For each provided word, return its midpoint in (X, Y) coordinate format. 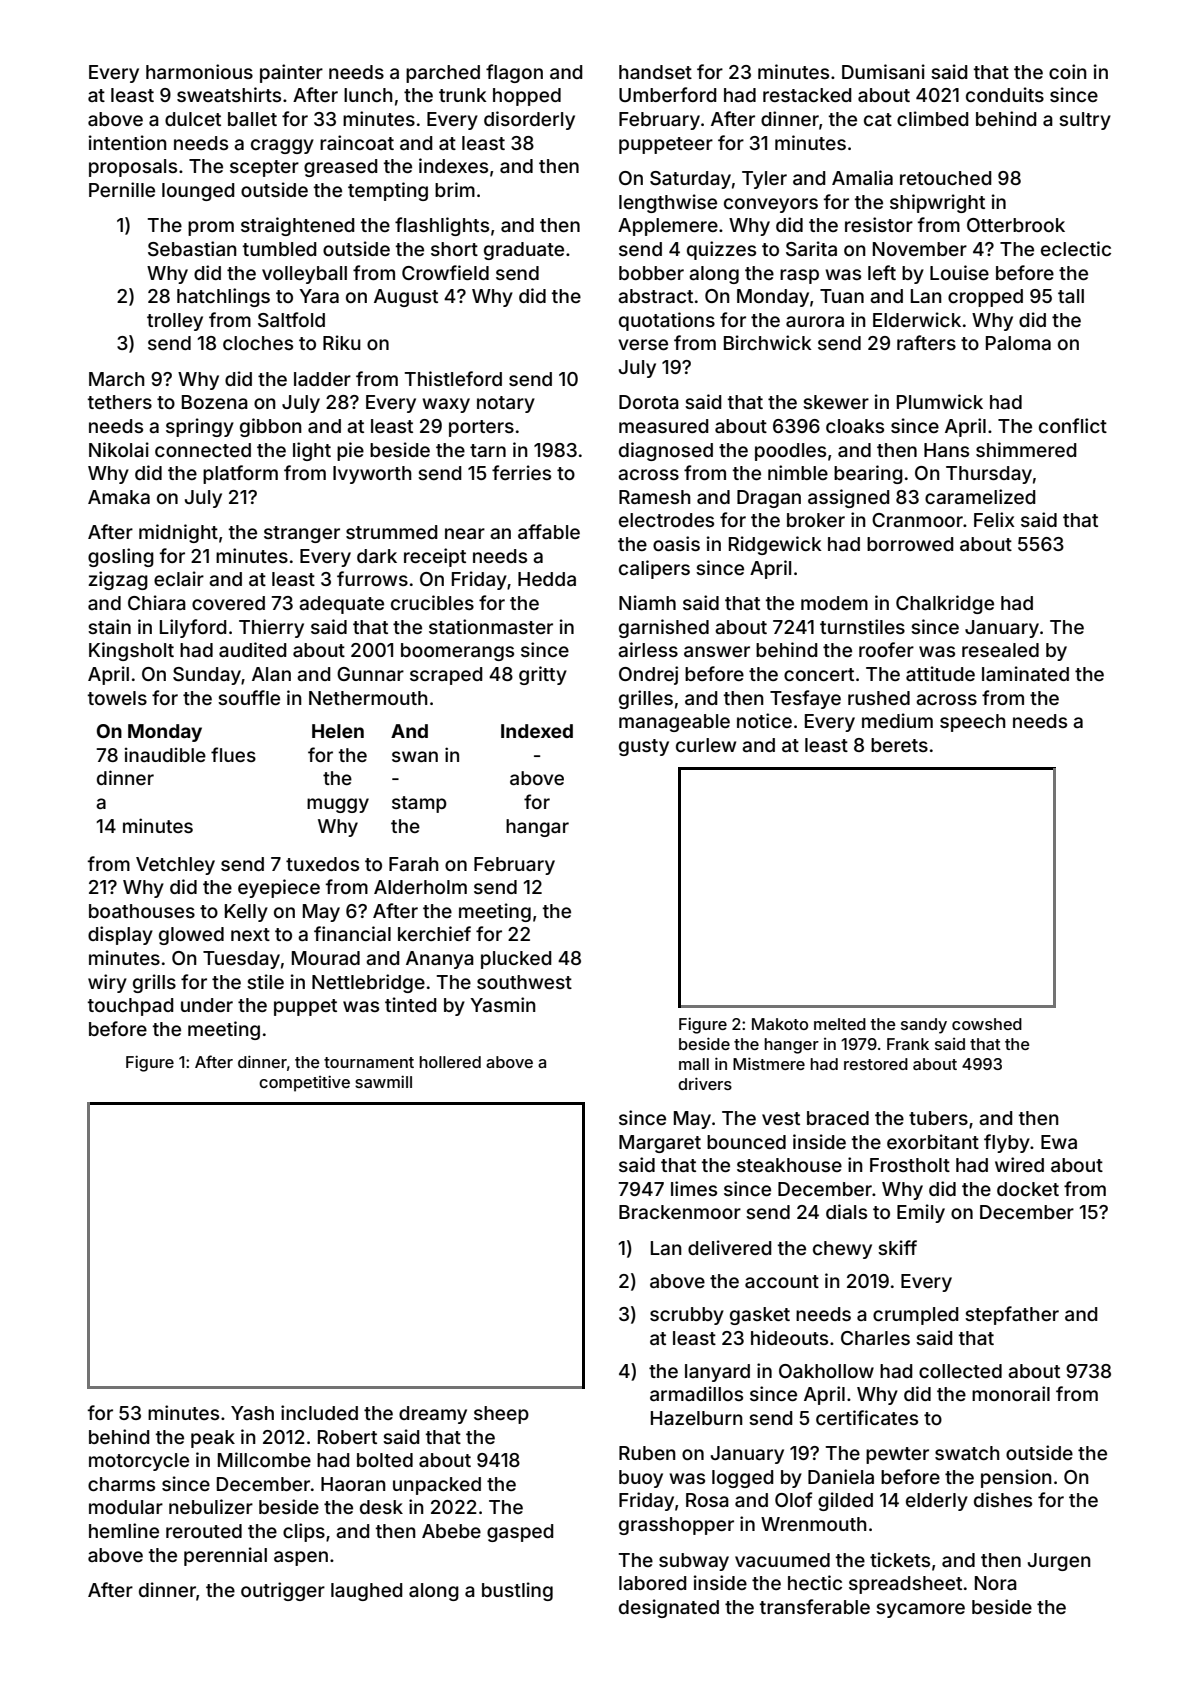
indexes (453, 165)
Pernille (122, 189)
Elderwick (917, 319)
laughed (367, 1592)
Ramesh (655, 497)
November (920, 249)
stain (109, 626)
